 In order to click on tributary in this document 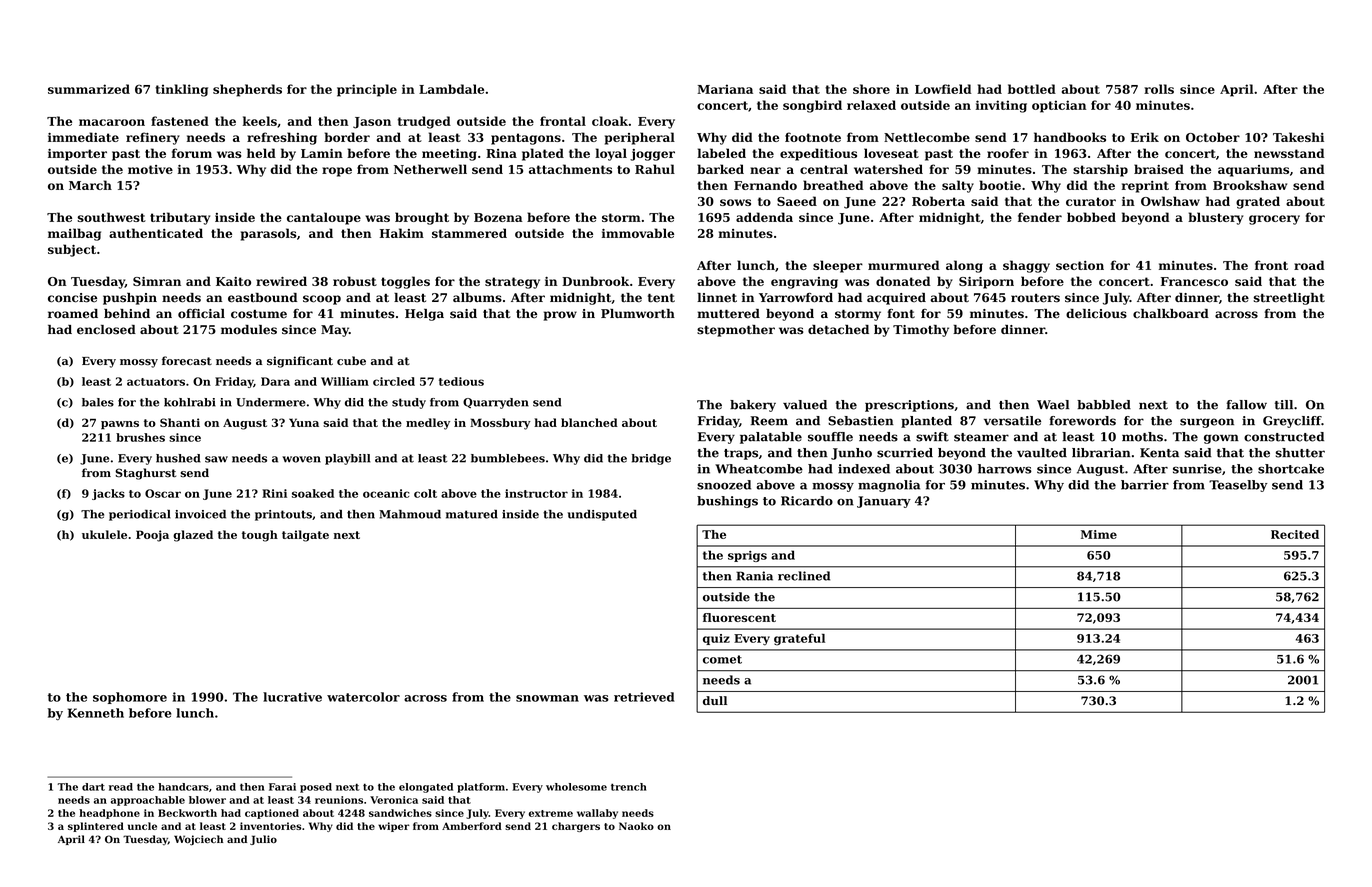, I will do `click(180, 218)`.
